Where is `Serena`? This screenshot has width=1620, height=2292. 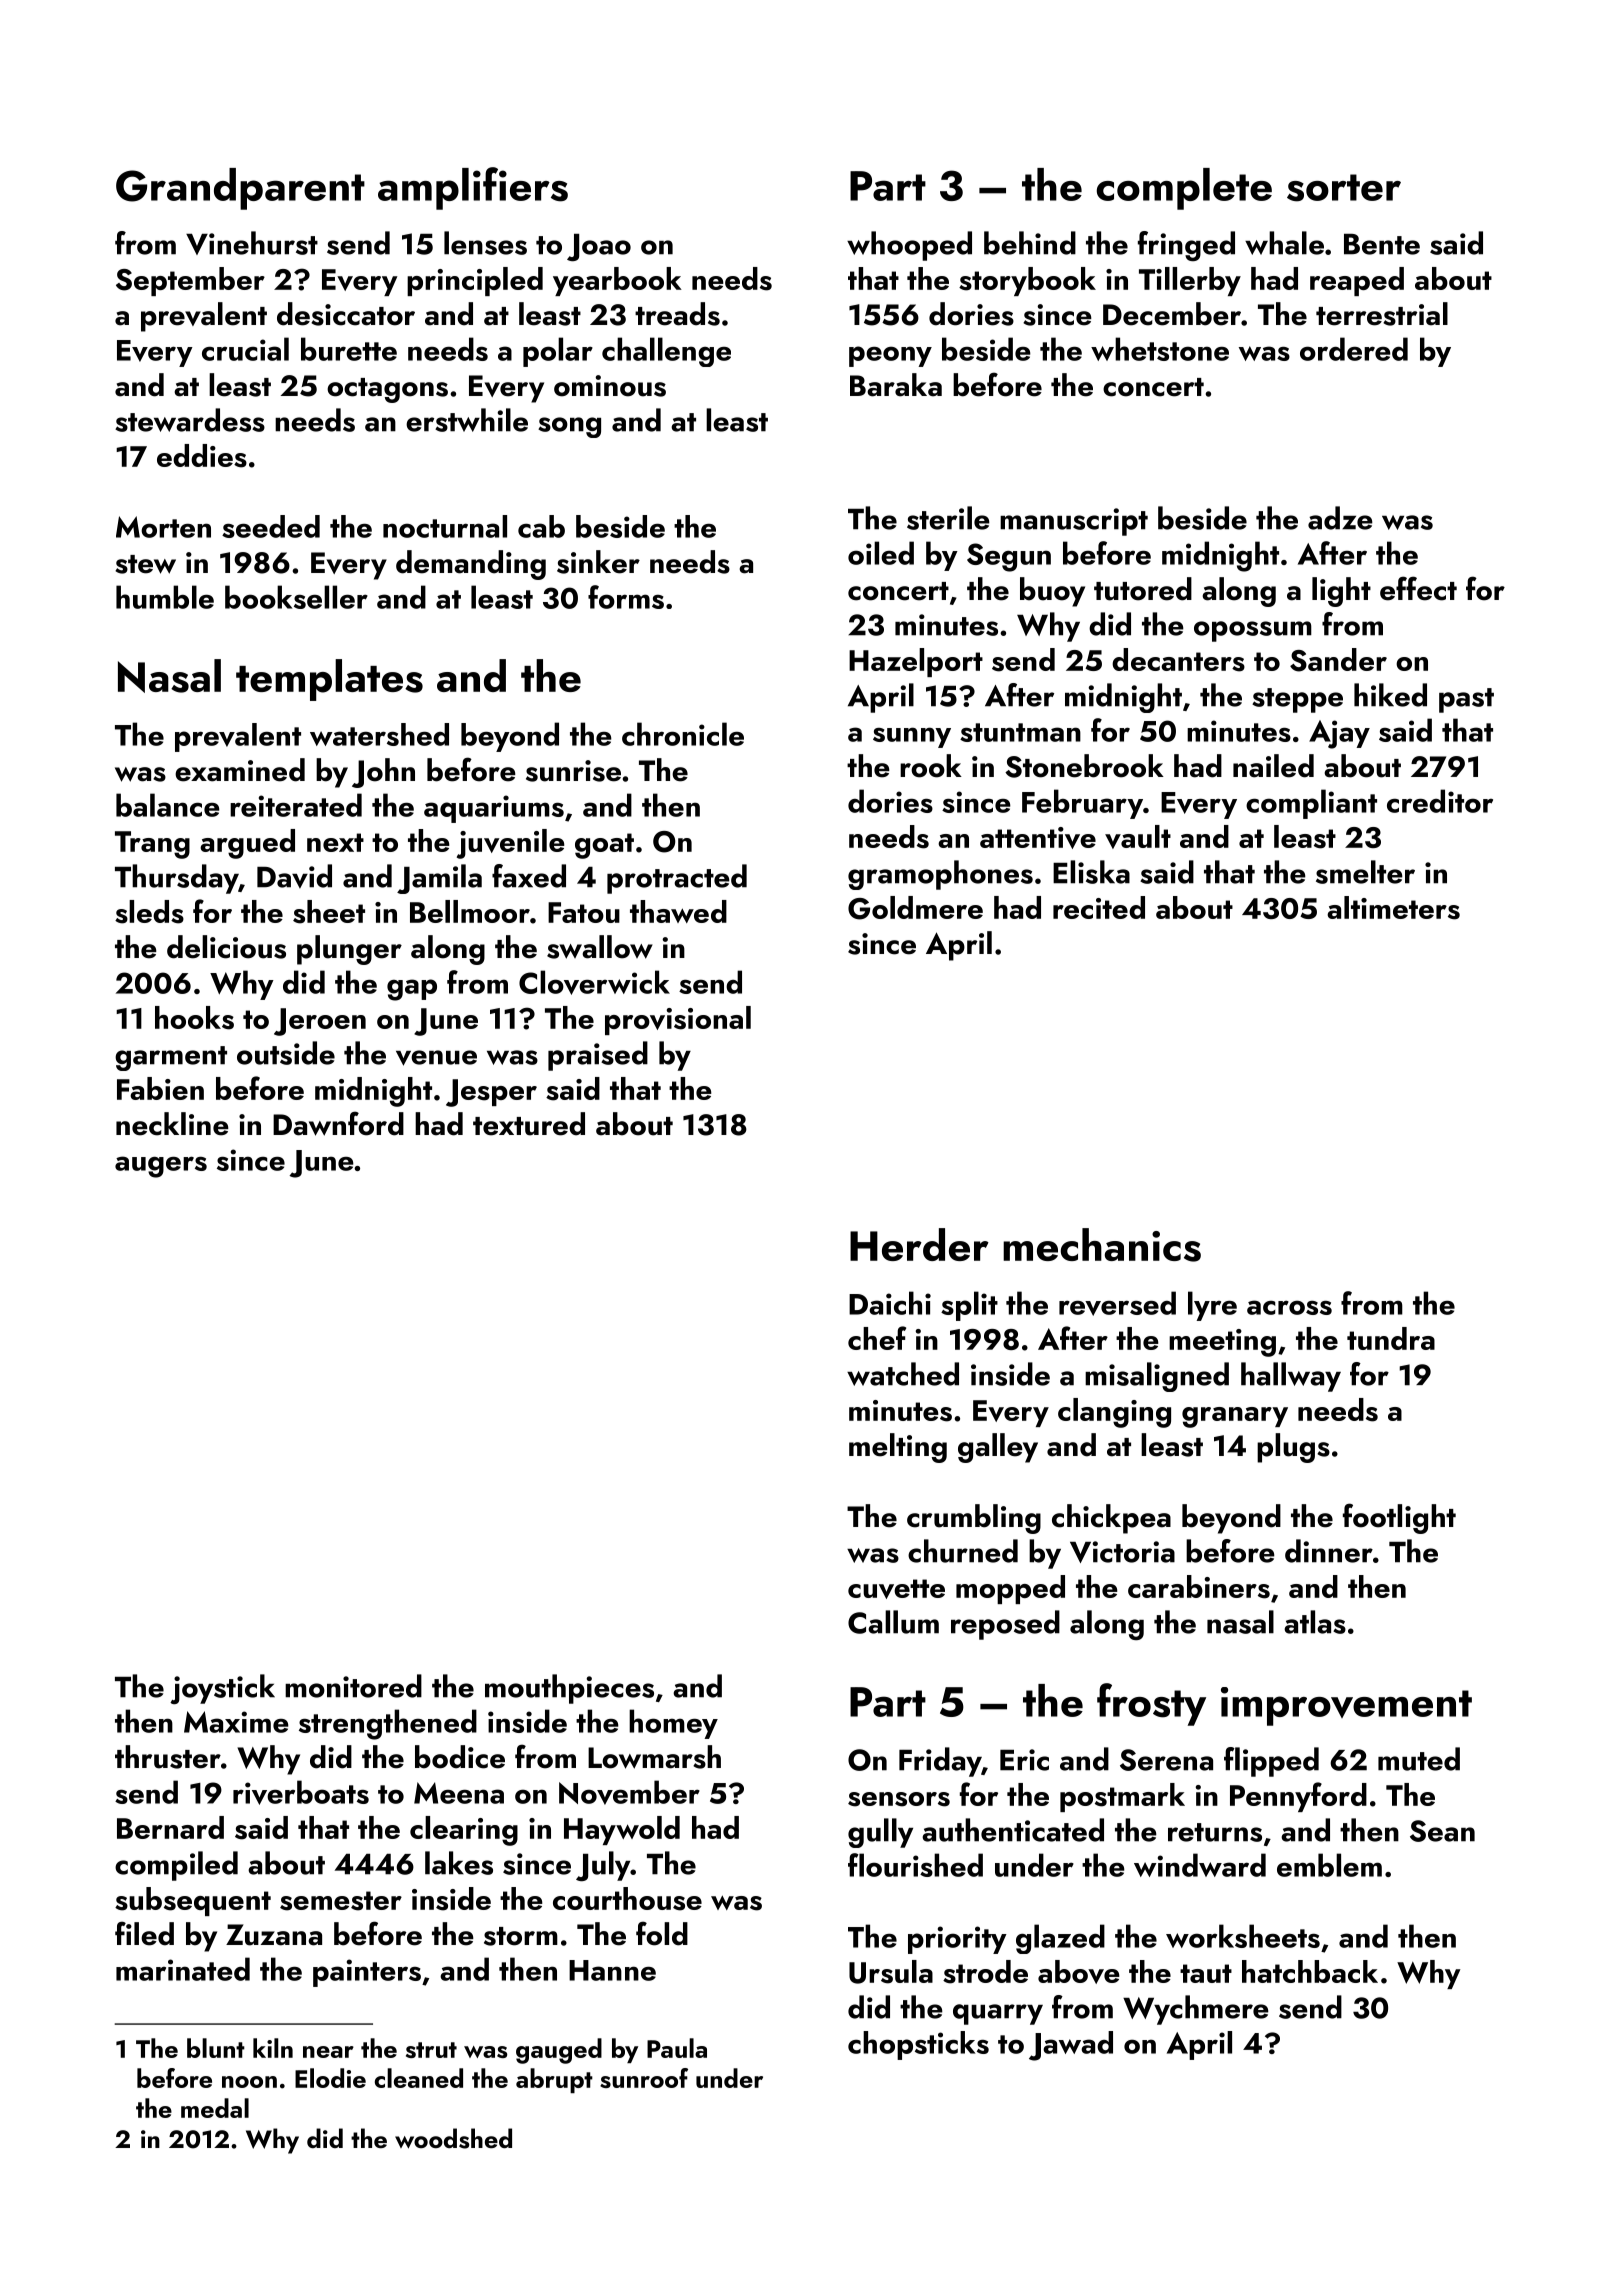
Serena is located at coordinates (1166, 1760).
